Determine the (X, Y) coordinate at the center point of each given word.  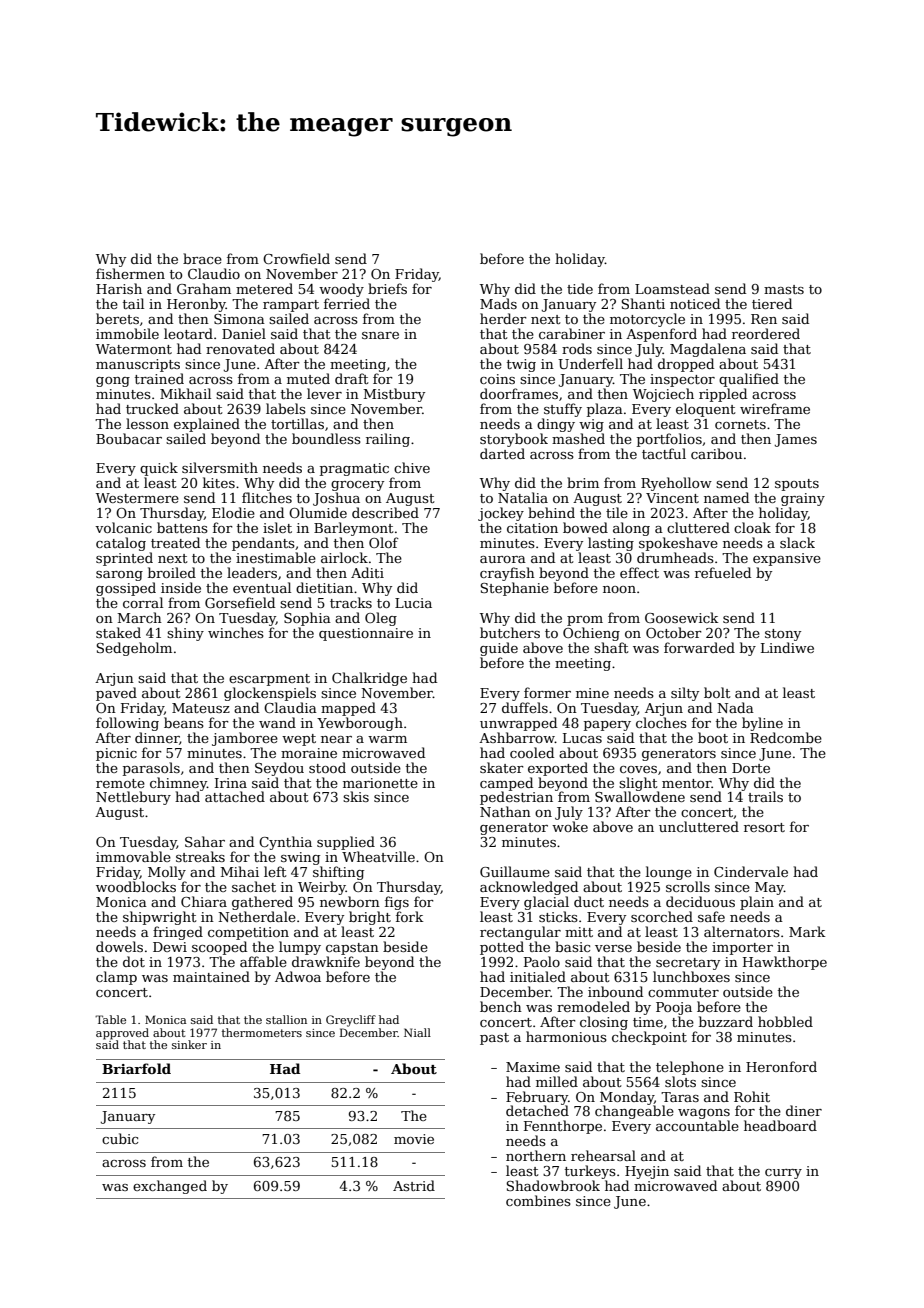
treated (175, 542)
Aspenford (661, 335)
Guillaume (515, 871)
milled (557, 1081)
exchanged (170, 1187)
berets (117, 318)
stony (783, 635)
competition (248, 933)
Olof (384, 542)
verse (613, 948)
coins (497, 379)
